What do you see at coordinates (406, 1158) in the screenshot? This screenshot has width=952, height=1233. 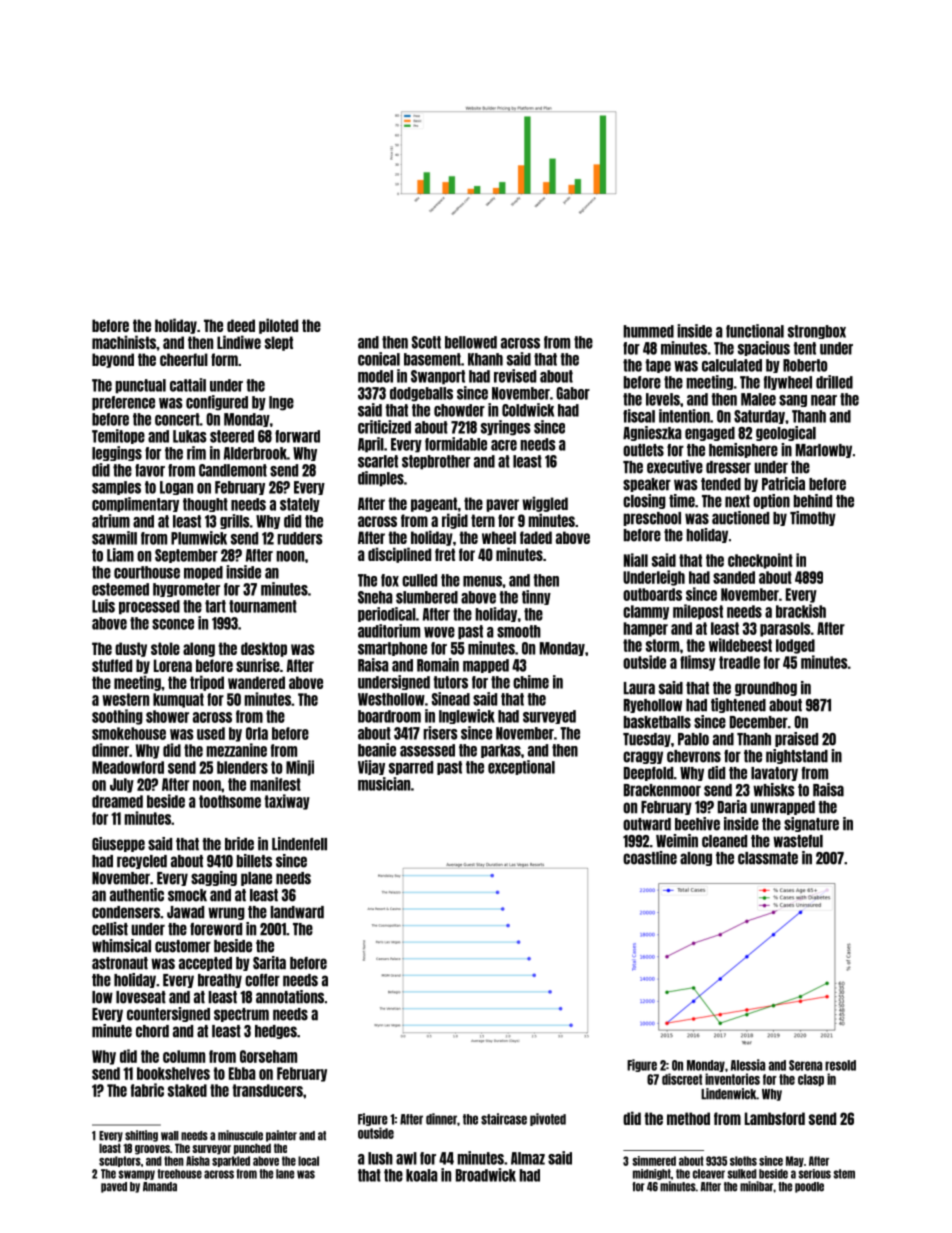 I see `awl` at bounding box center [406, 1158].
